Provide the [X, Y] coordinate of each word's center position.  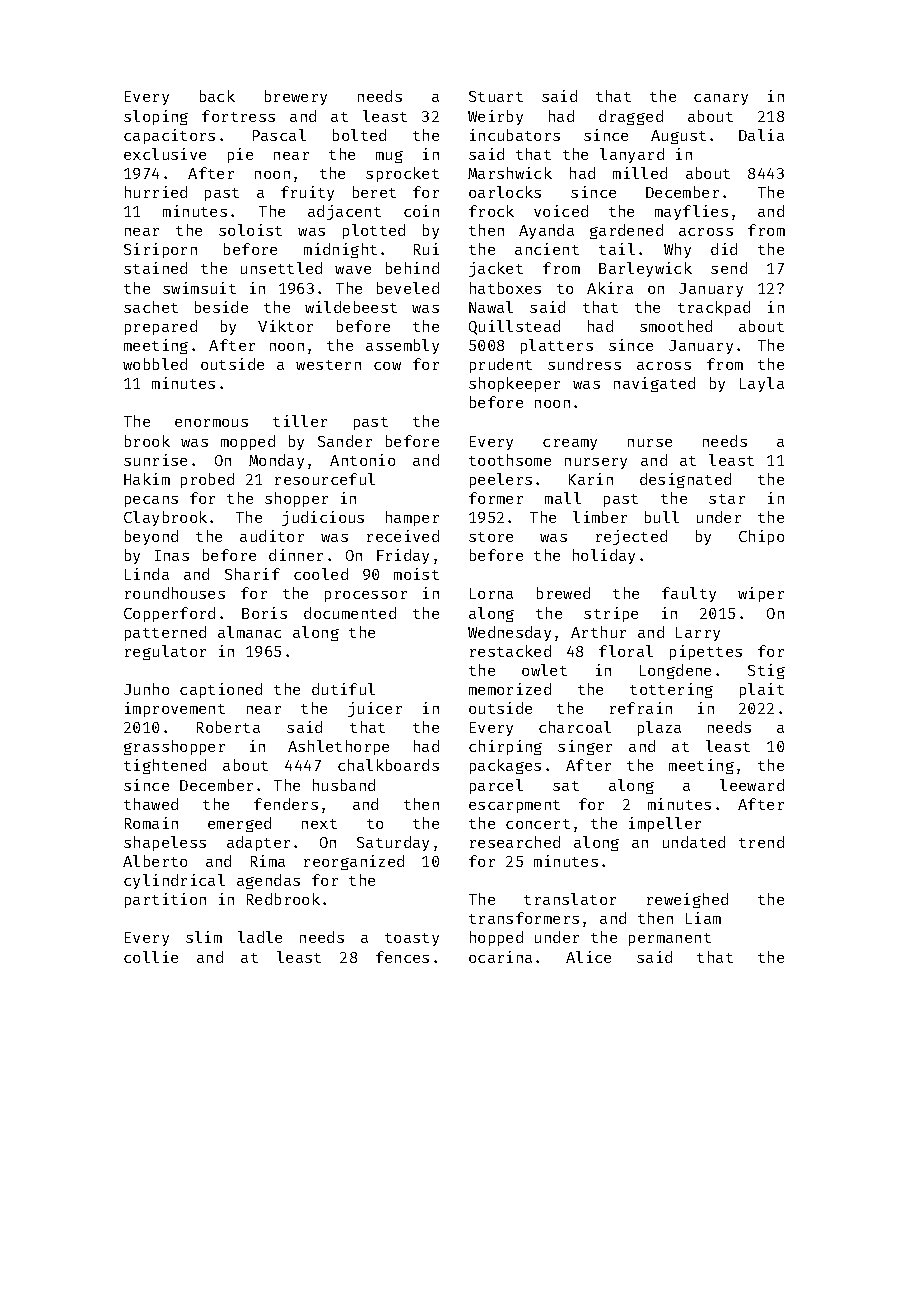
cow [387, 366]
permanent [670, 939]
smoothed [676, 326]
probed [207, 480]
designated [685, 480]
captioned [221, 690]
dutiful [343, 689]
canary [721, 99]
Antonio [362, 460]
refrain [641, 708]
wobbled [155, 364]
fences [402, 957]
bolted [359, 135]
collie [151, 957]
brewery [296, 97]
